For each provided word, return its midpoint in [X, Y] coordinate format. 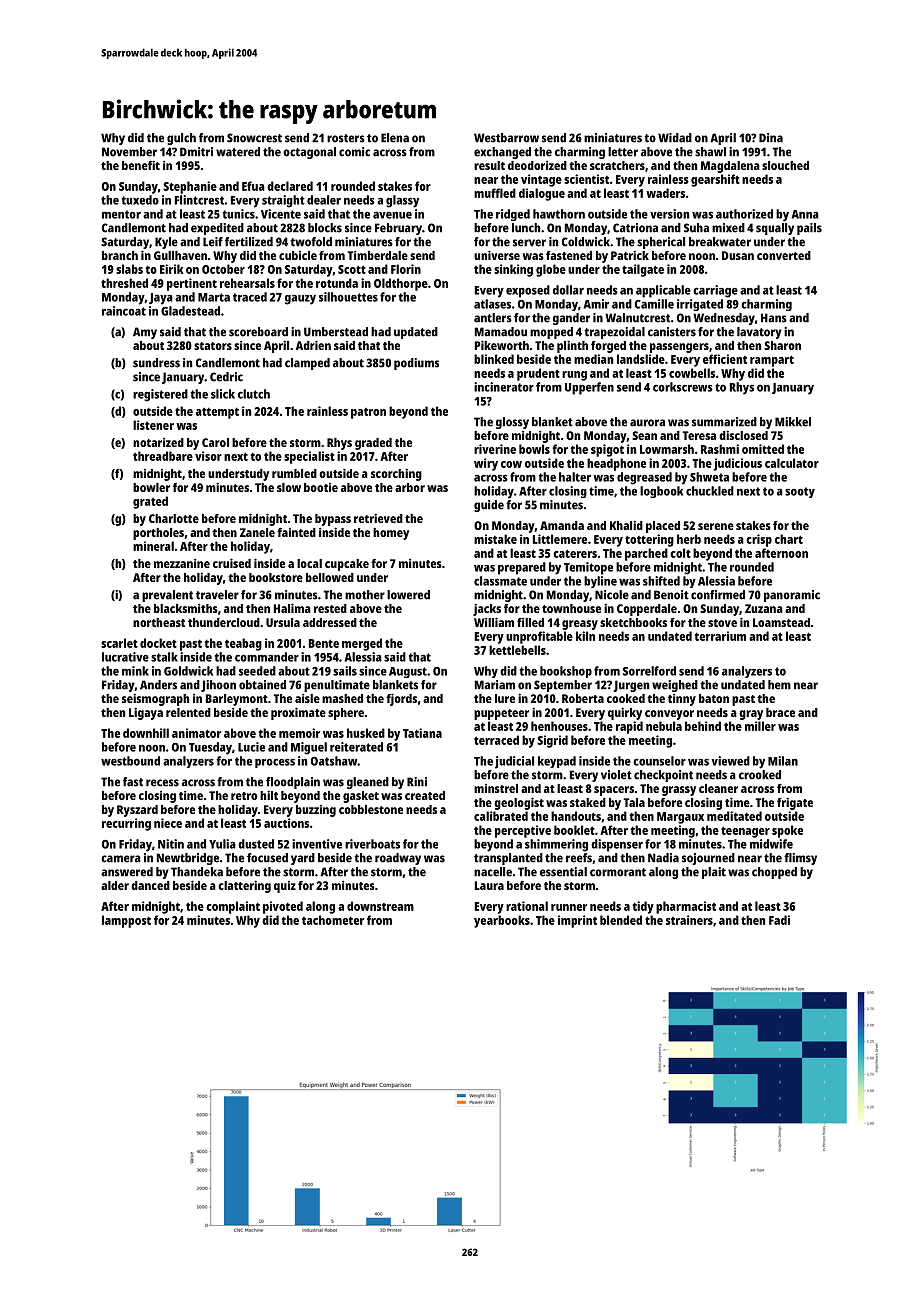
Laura [489, 885]
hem [779, 685]
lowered [408, 595]
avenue [392, 215]
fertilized [249, 242]
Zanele [257, 532]
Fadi [779, 920]
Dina [771, 138]
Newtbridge [188, 859]
